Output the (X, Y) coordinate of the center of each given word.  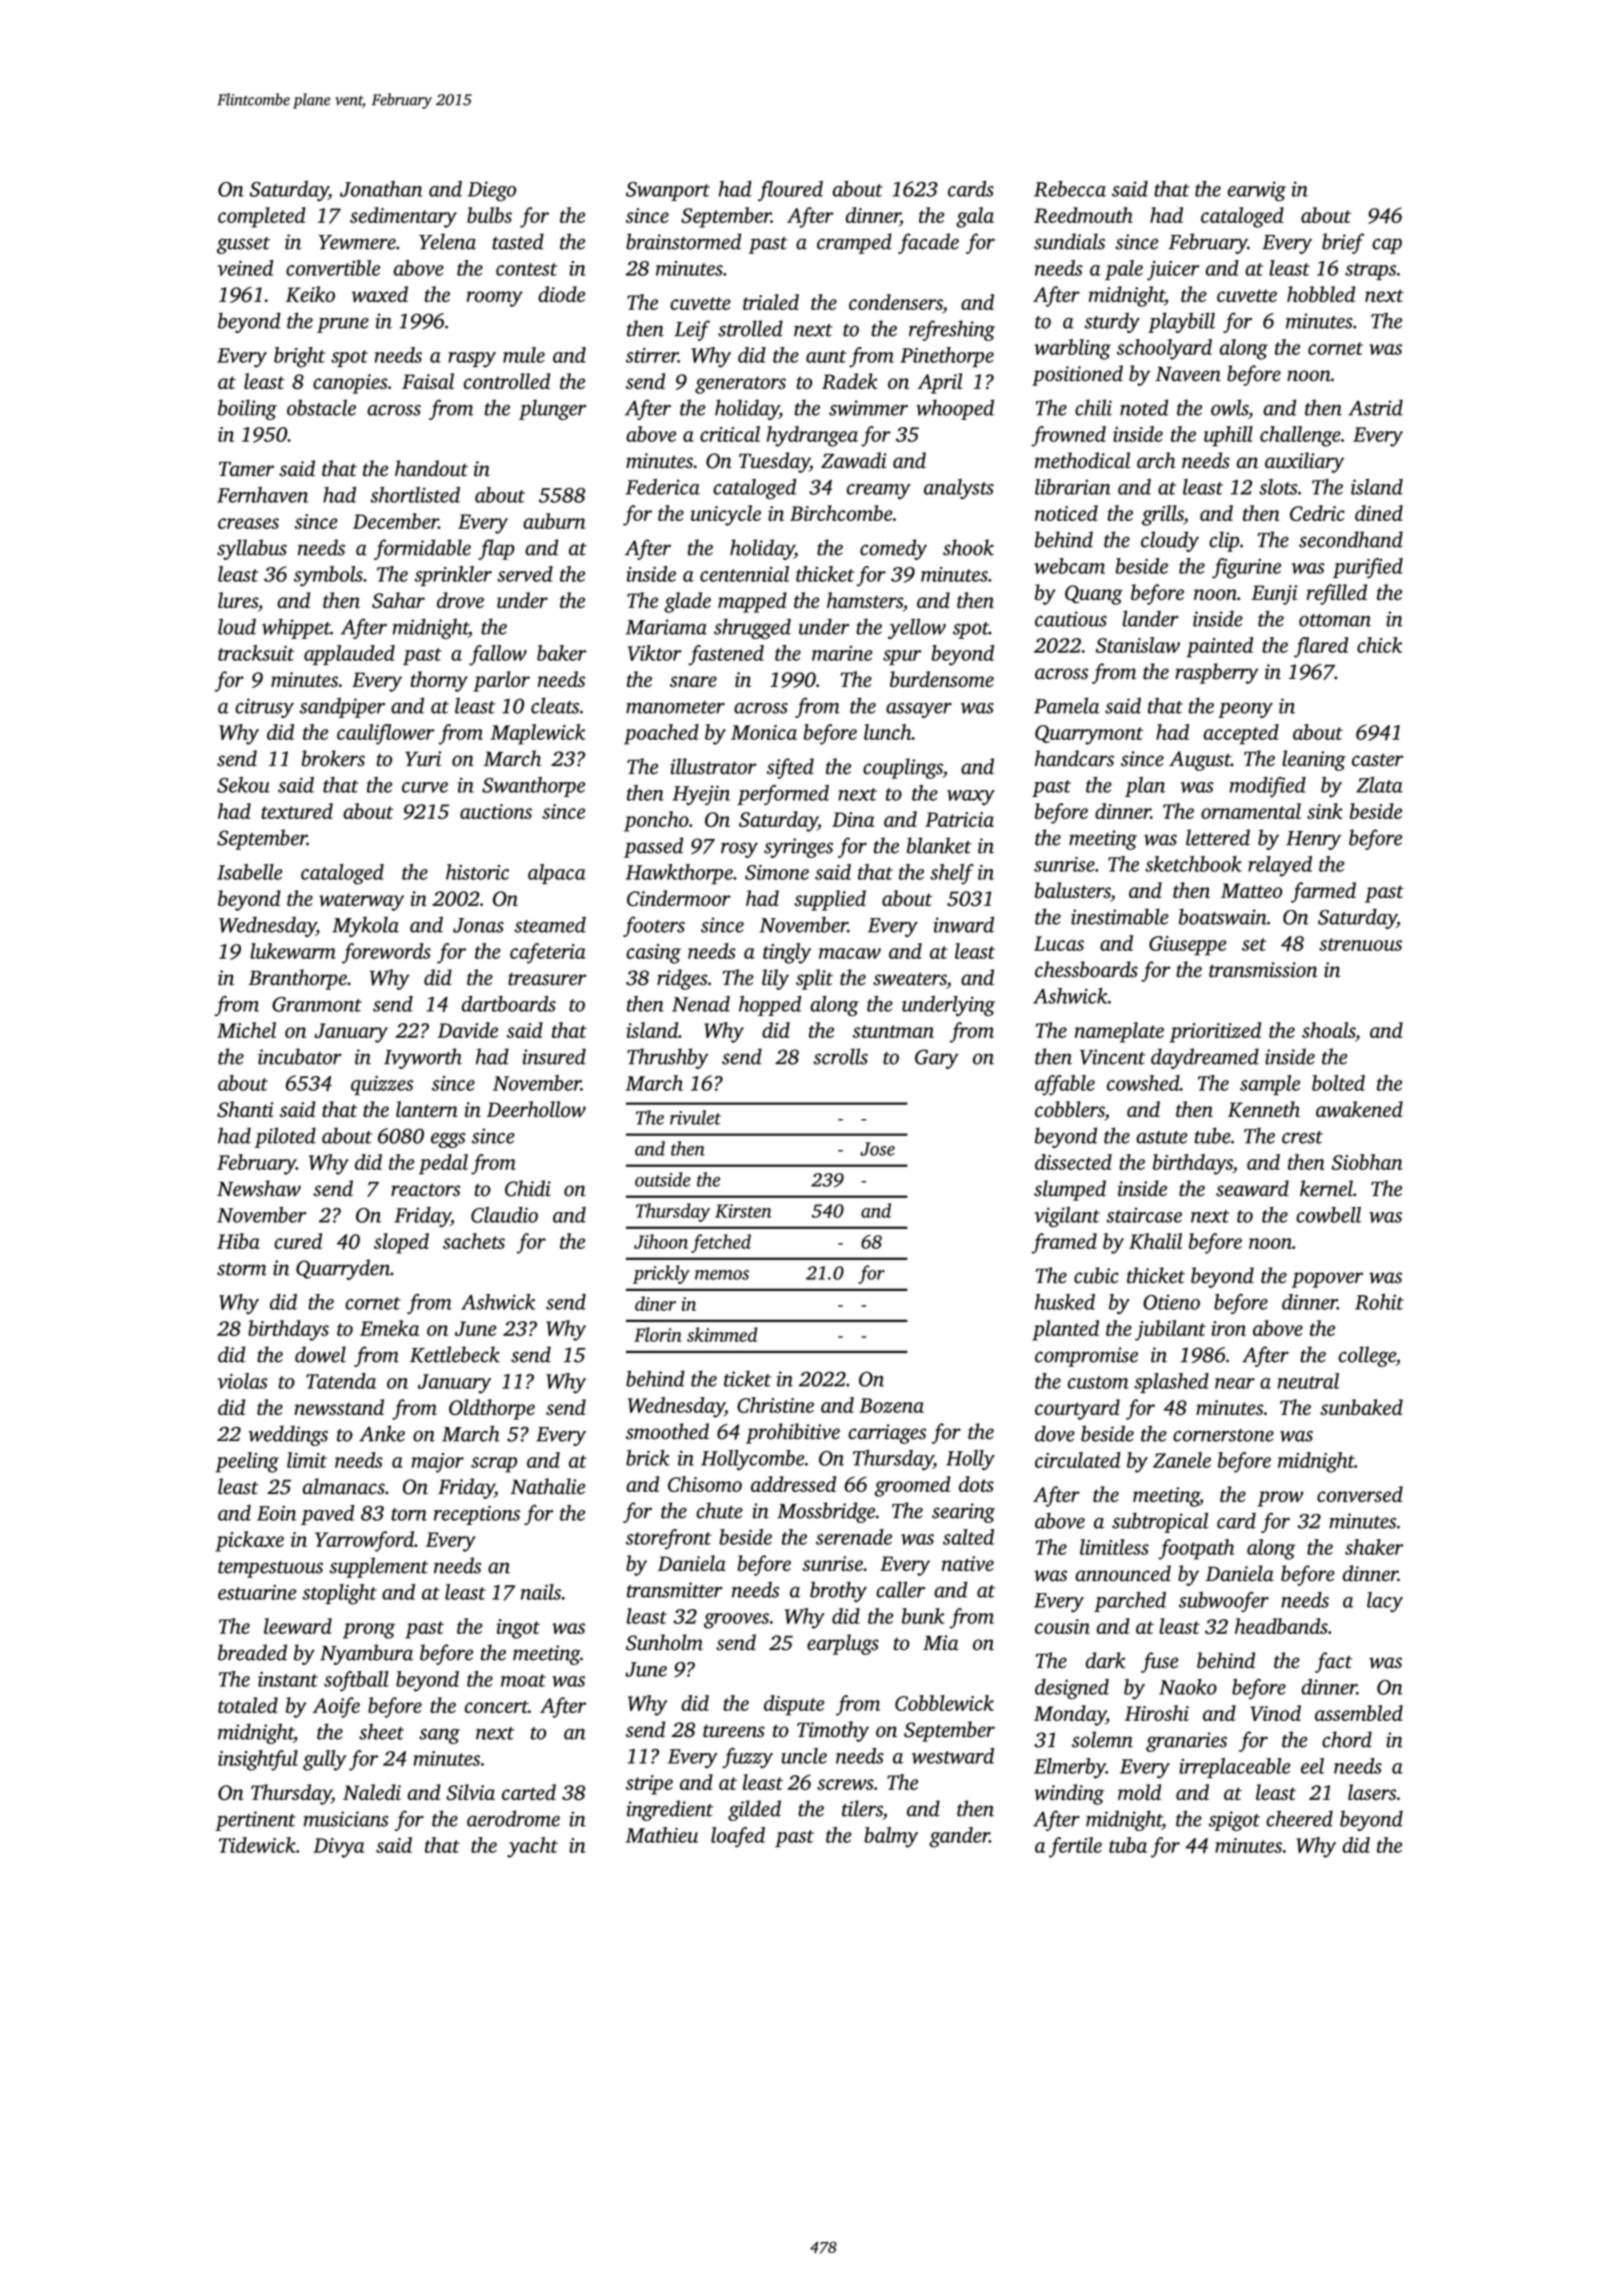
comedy (893, 549)
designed (1072, 1689)
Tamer (246, 469)
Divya (339, 1848)
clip (1224, 541)
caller (900, 1589)
